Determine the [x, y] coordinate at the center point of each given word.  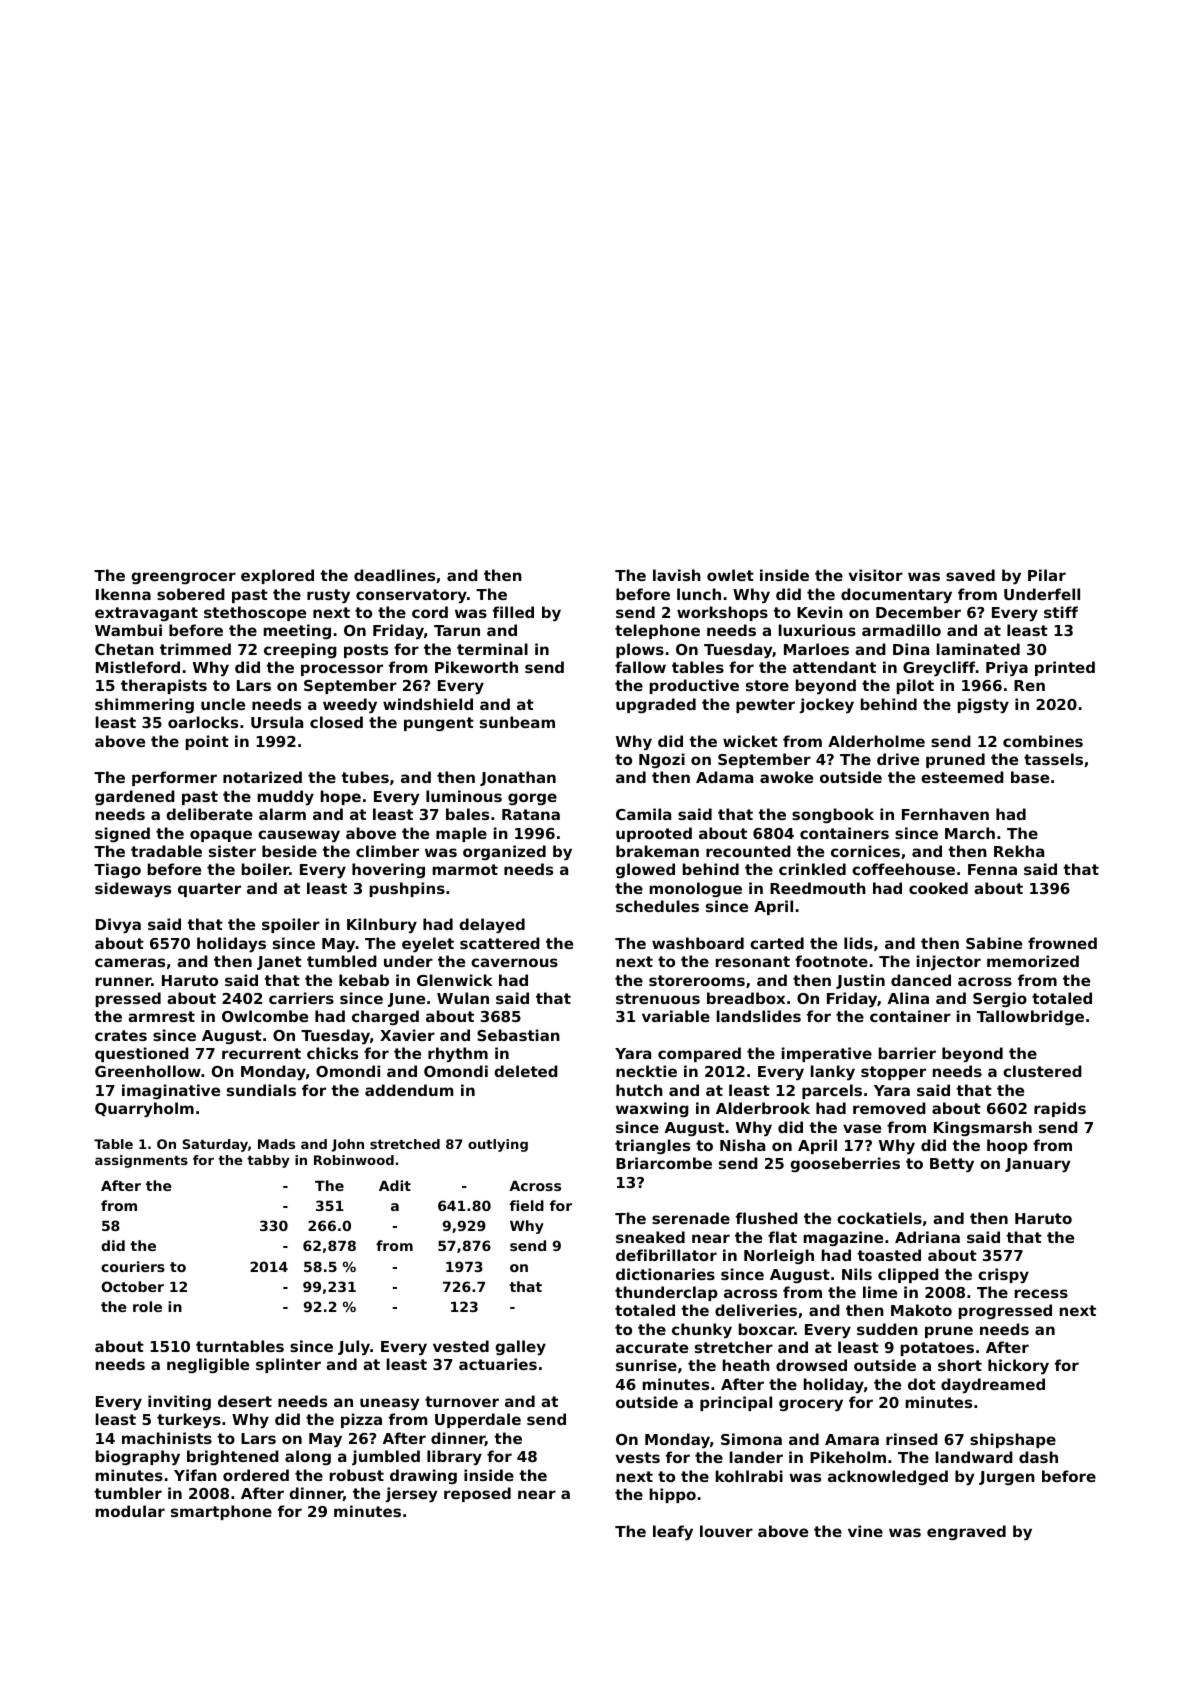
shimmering [144, 705]
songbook [833, 815]
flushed [767, 1218]
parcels [832, 1091]
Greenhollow [148, 1071]
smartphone [221, 1512]
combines [1043, 741]
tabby [268, 1161]
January [1037, 1165]
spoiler [291, 925]
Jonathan [518, 778]
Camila [643, 814]
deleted [526, 1071]
